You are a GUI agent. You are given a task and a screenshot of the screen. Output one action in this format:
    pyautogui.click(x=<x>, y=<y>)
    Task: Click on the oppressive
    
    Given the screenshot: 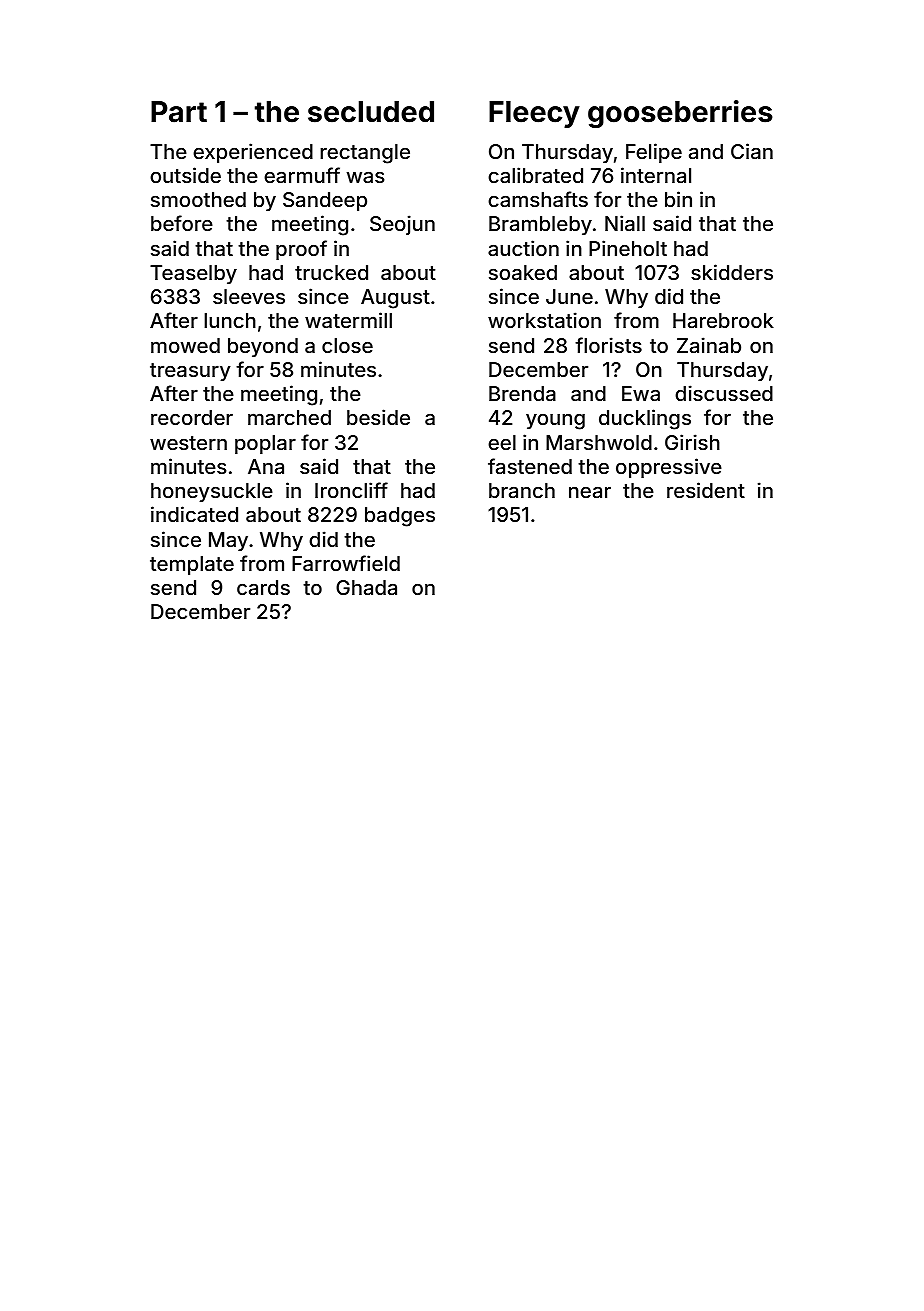 What is the action you would take?
    pyautogui.click(x=669, y=468)
